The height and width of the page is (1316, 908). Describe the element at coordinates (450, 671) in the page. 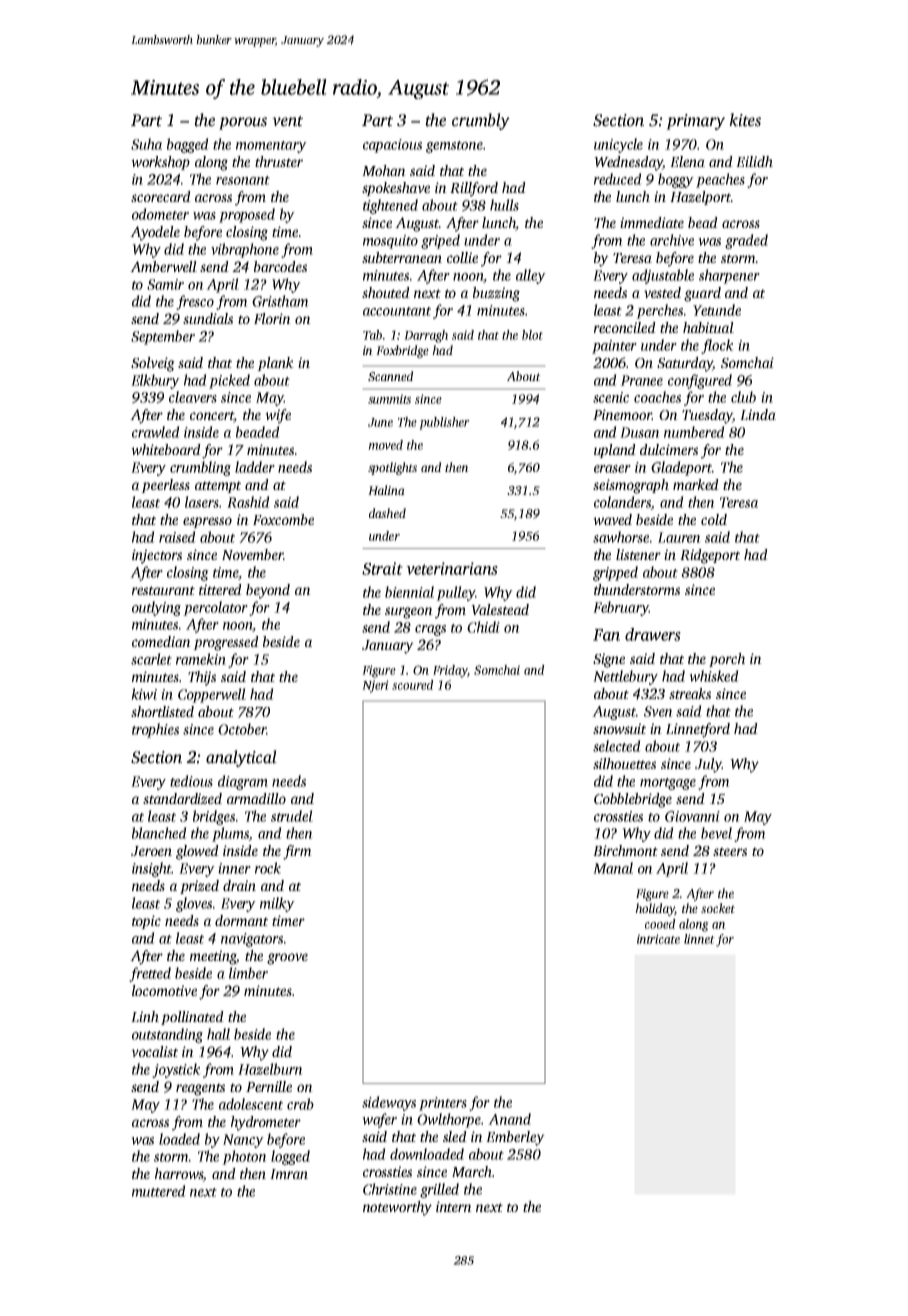

I see `Friday` at that location.
